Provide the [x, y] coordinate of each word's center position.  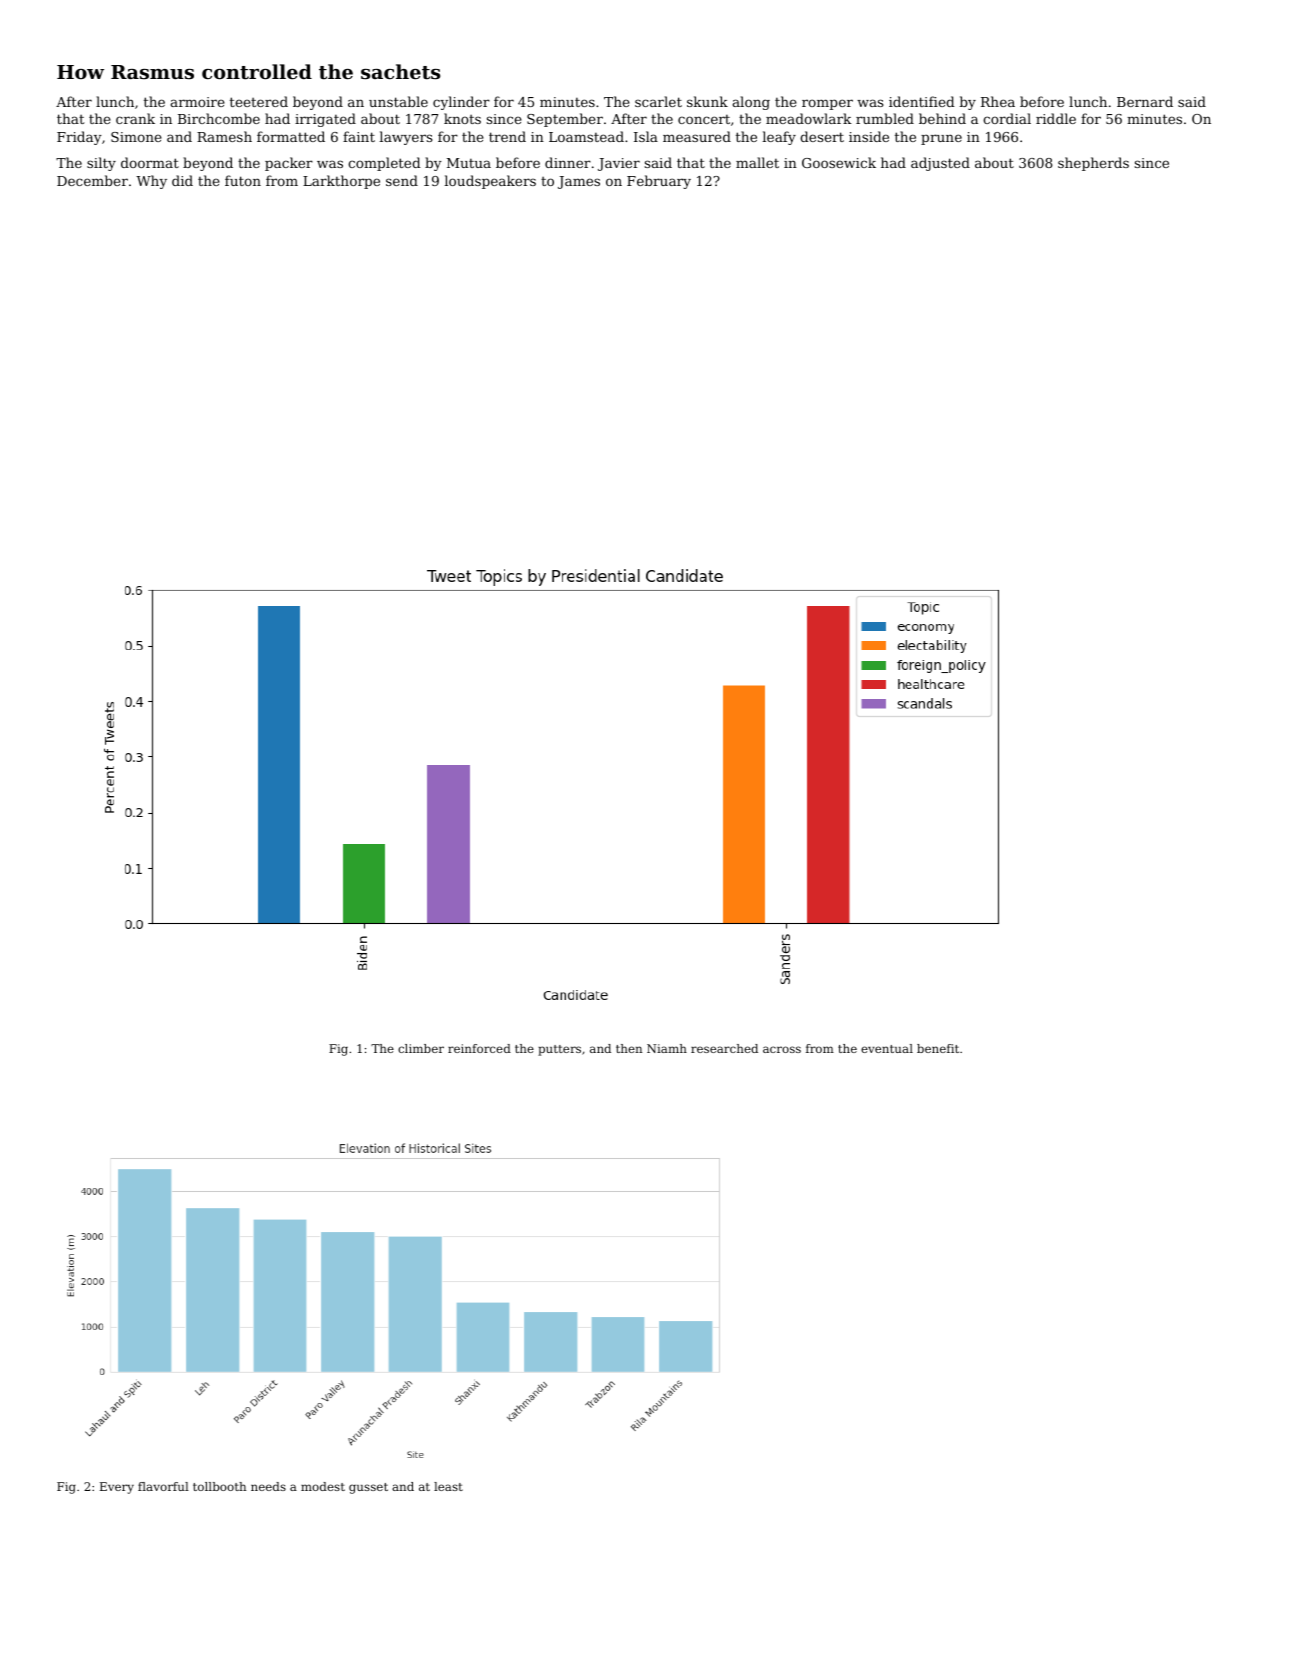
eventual [887, 1048]
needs [268, 1486]
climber [421, 1048]
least [448, 1486]
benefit [938, 1048]
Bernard [1145, 101]
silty [101, 164]
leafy [779, 138]
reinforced [479, 1048]
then [629, 1048]
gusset [368, 1488]
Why [151, 182]
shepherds [1093, 164]
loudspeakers [490, 182]
